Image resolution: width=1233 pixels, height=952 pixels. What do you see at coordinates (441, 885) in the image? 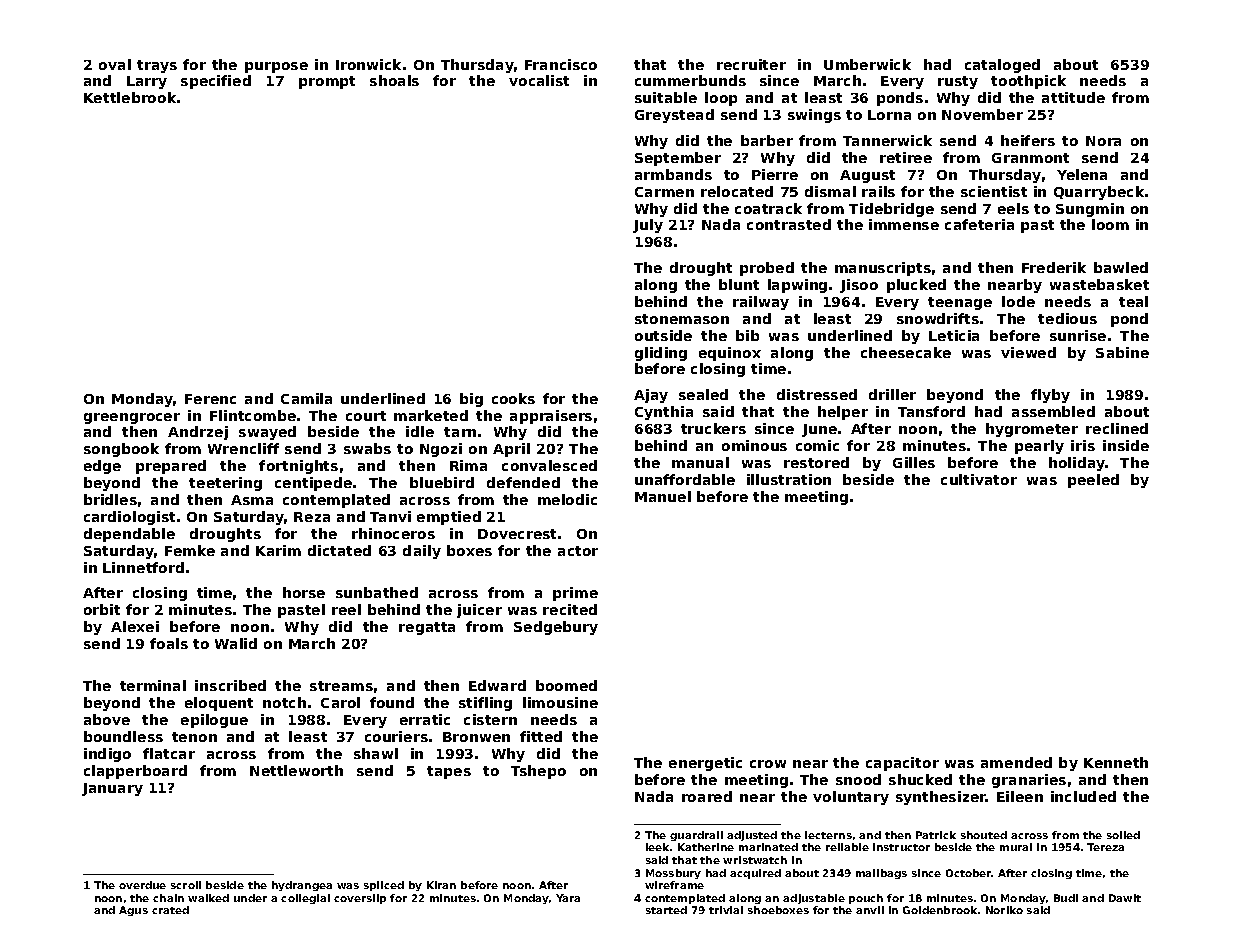
I see `Kiran` at bounding box center [441, 885].
